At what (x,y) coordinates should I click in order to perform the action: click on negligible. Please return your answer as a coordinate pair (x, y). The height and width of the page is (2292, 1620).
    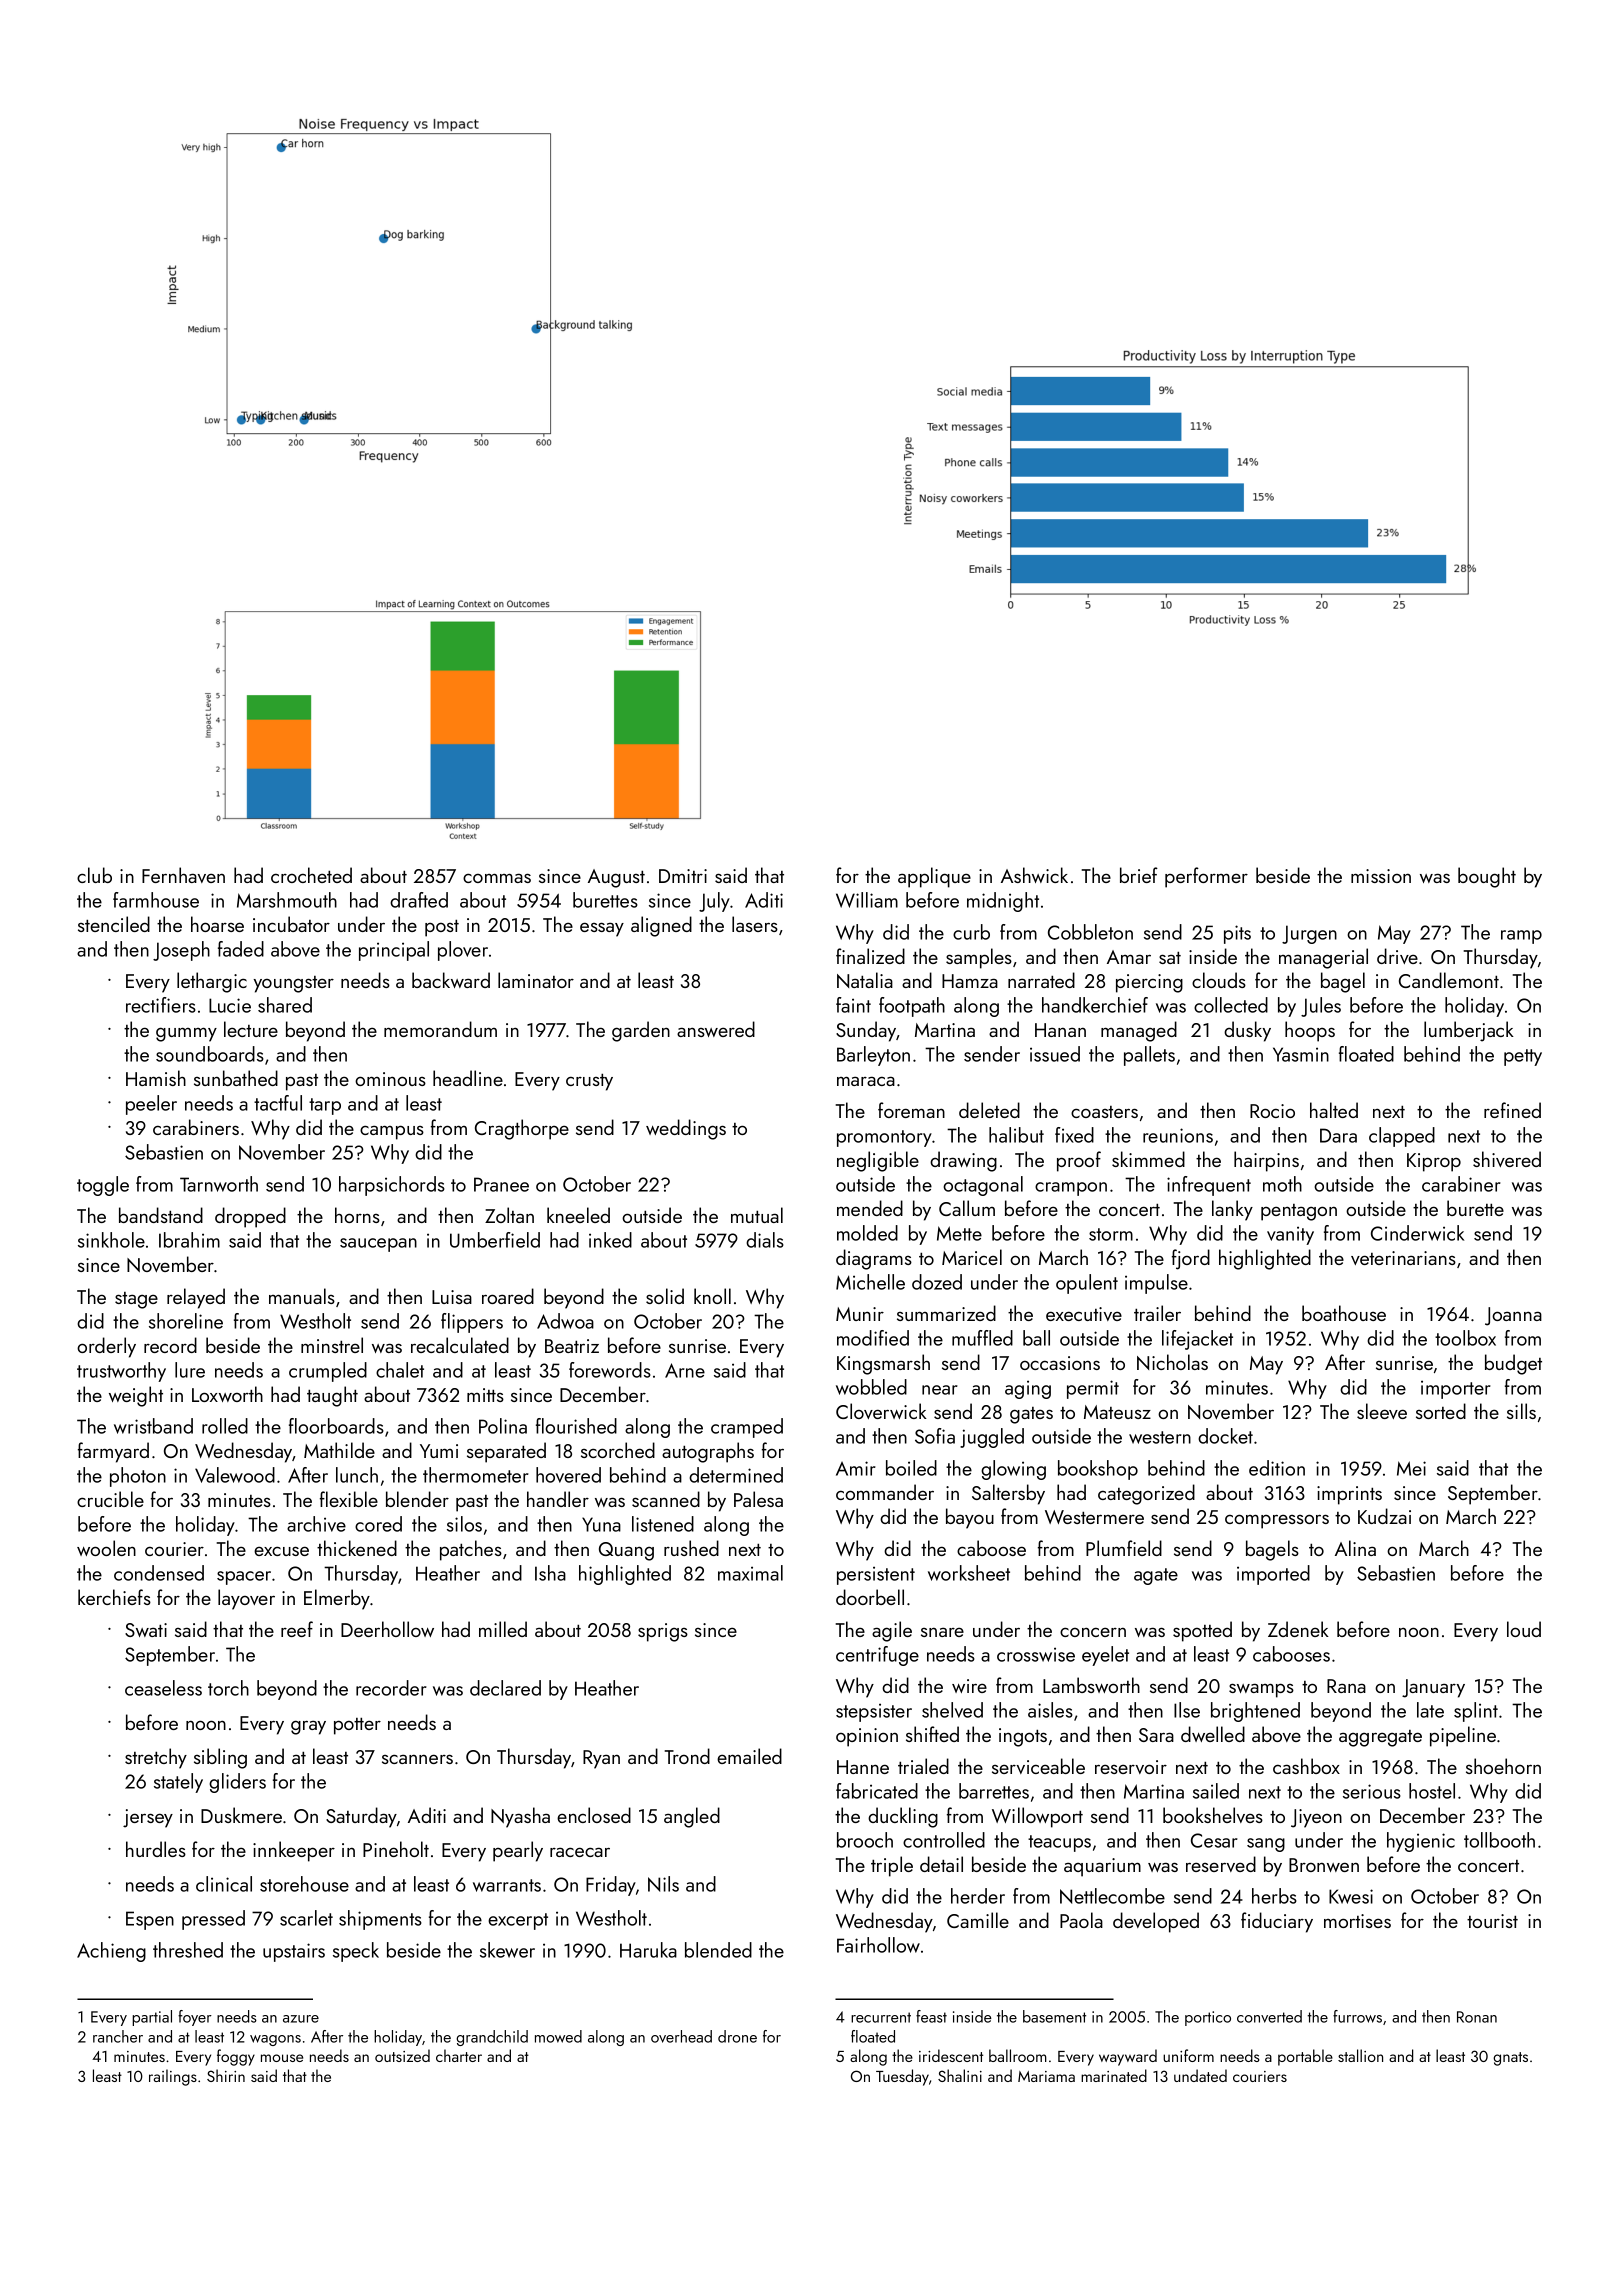
    Looking at the image, I should click on (878, 1161).
